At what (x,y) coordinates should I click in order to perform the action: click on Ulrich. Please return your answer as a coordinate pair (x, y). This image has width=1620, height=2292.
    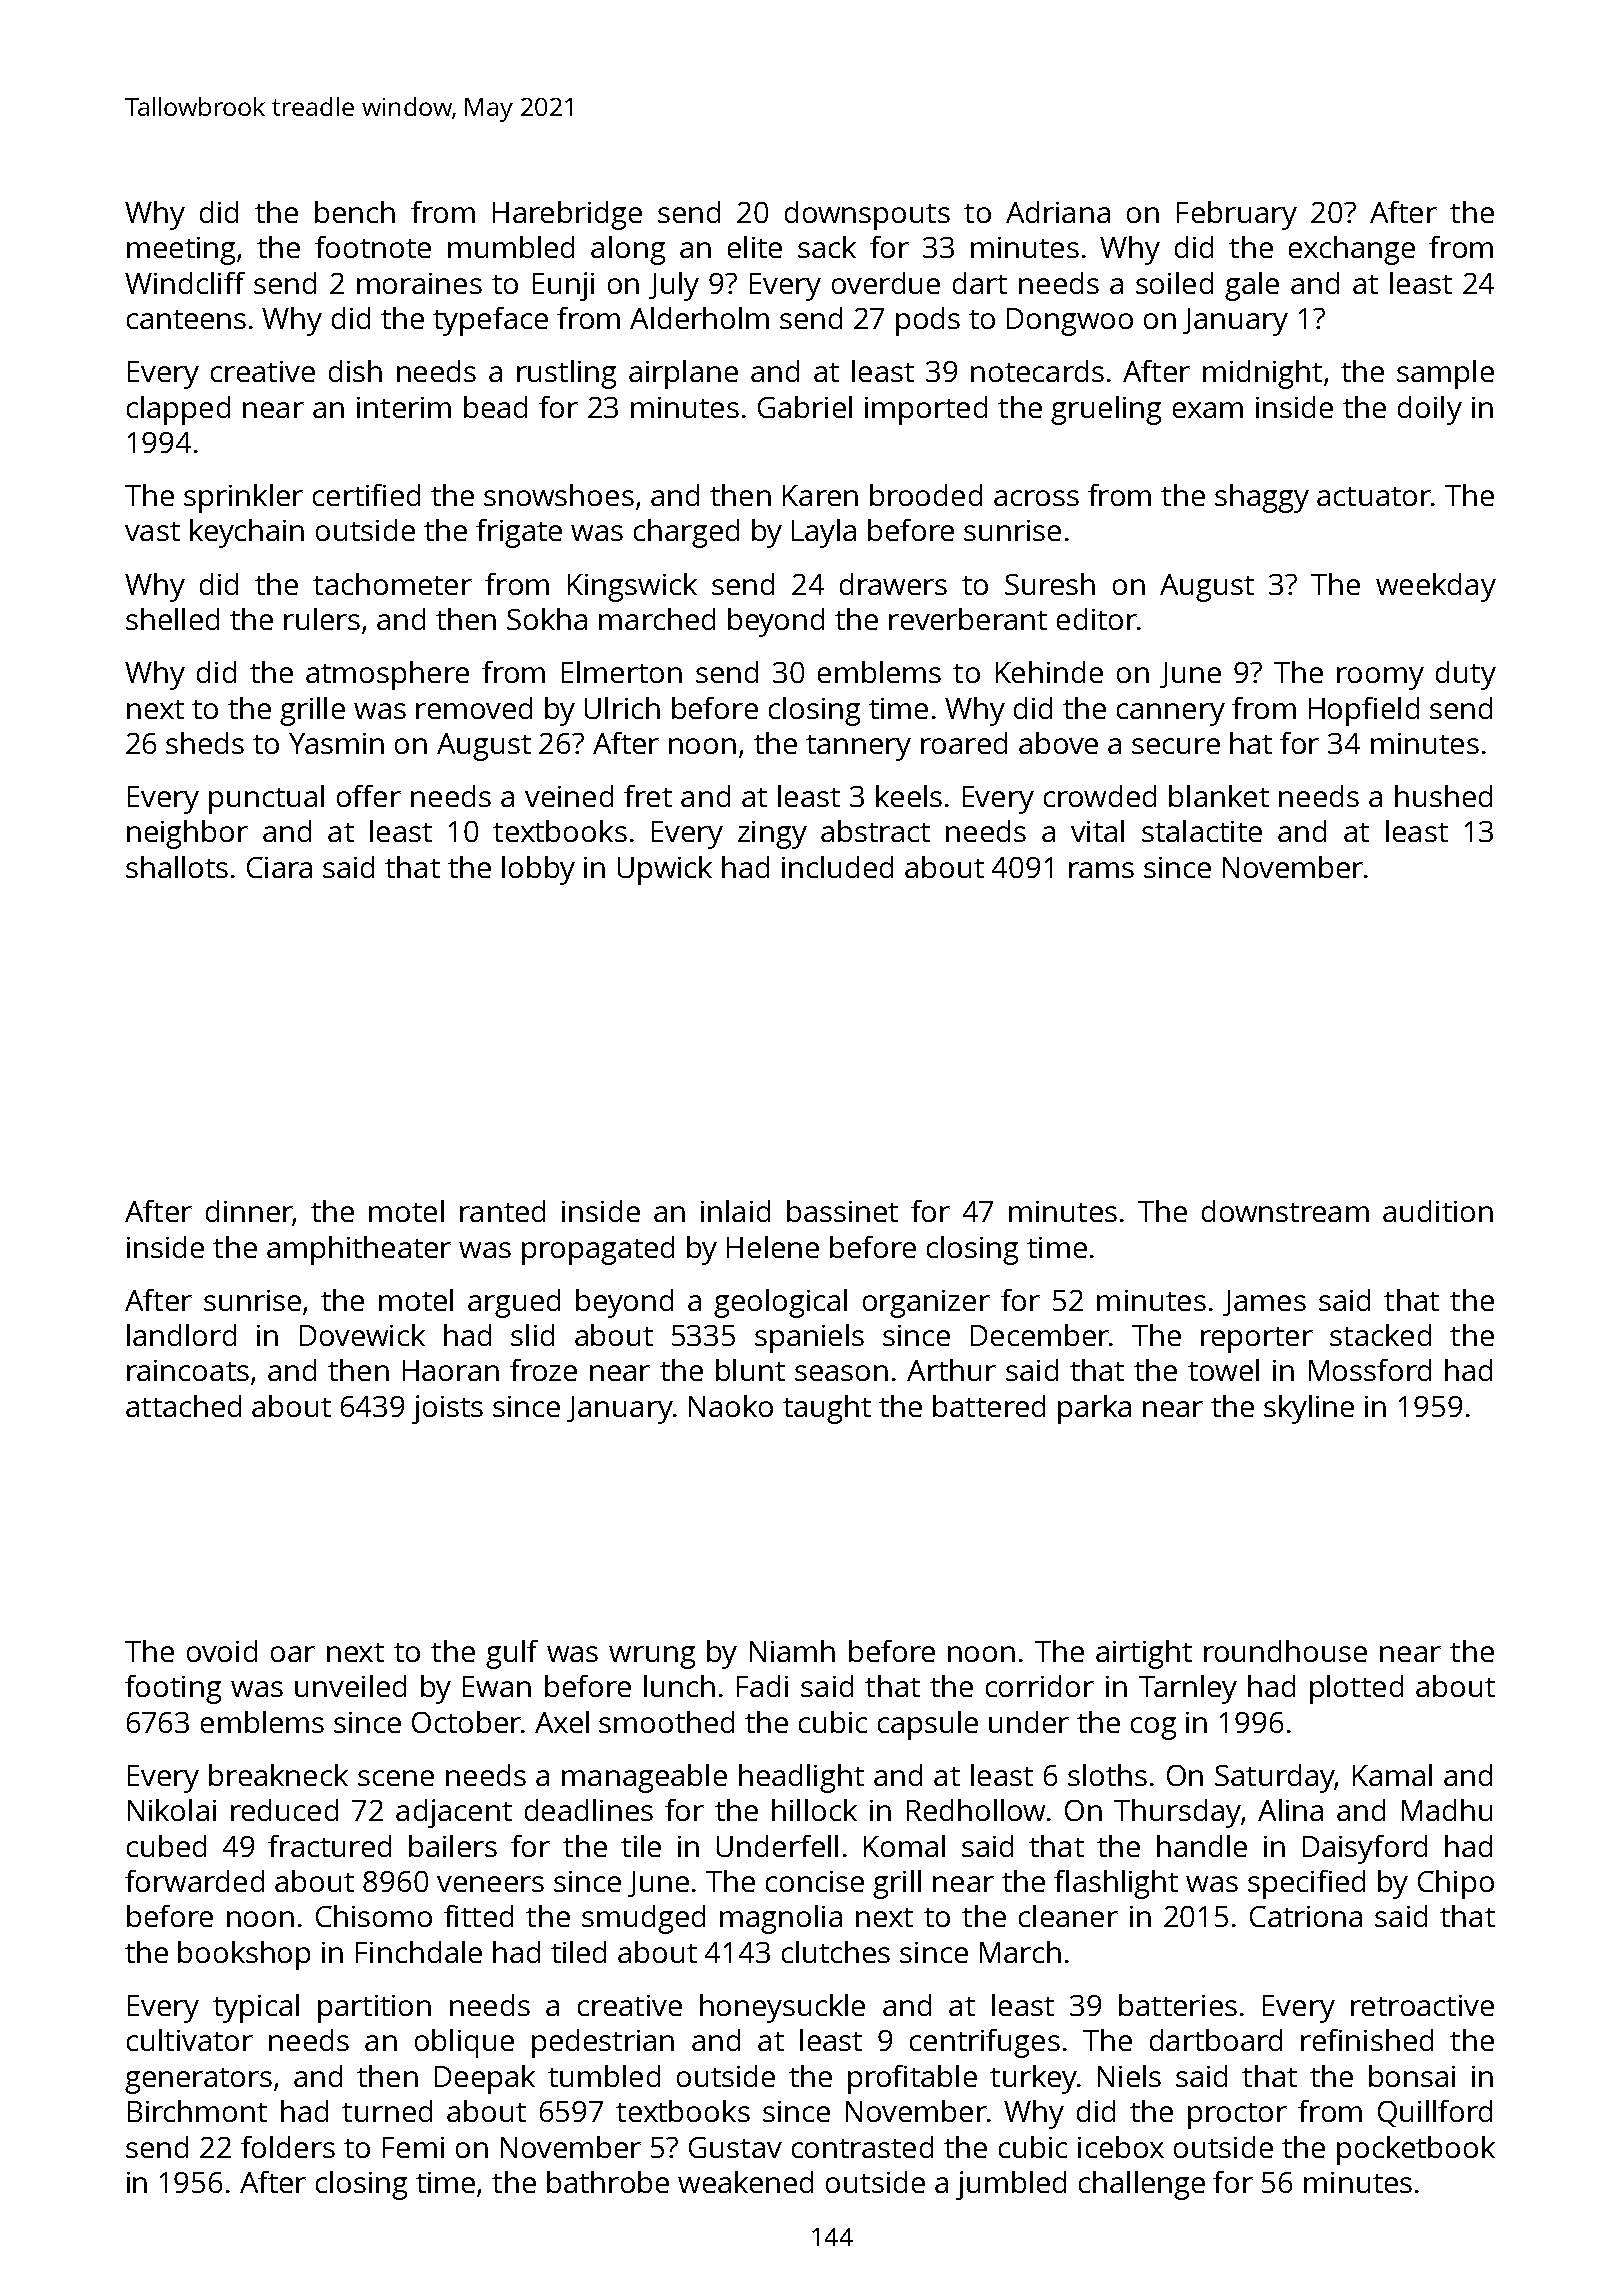
    Looking at the image, I should click on (622, 708).
